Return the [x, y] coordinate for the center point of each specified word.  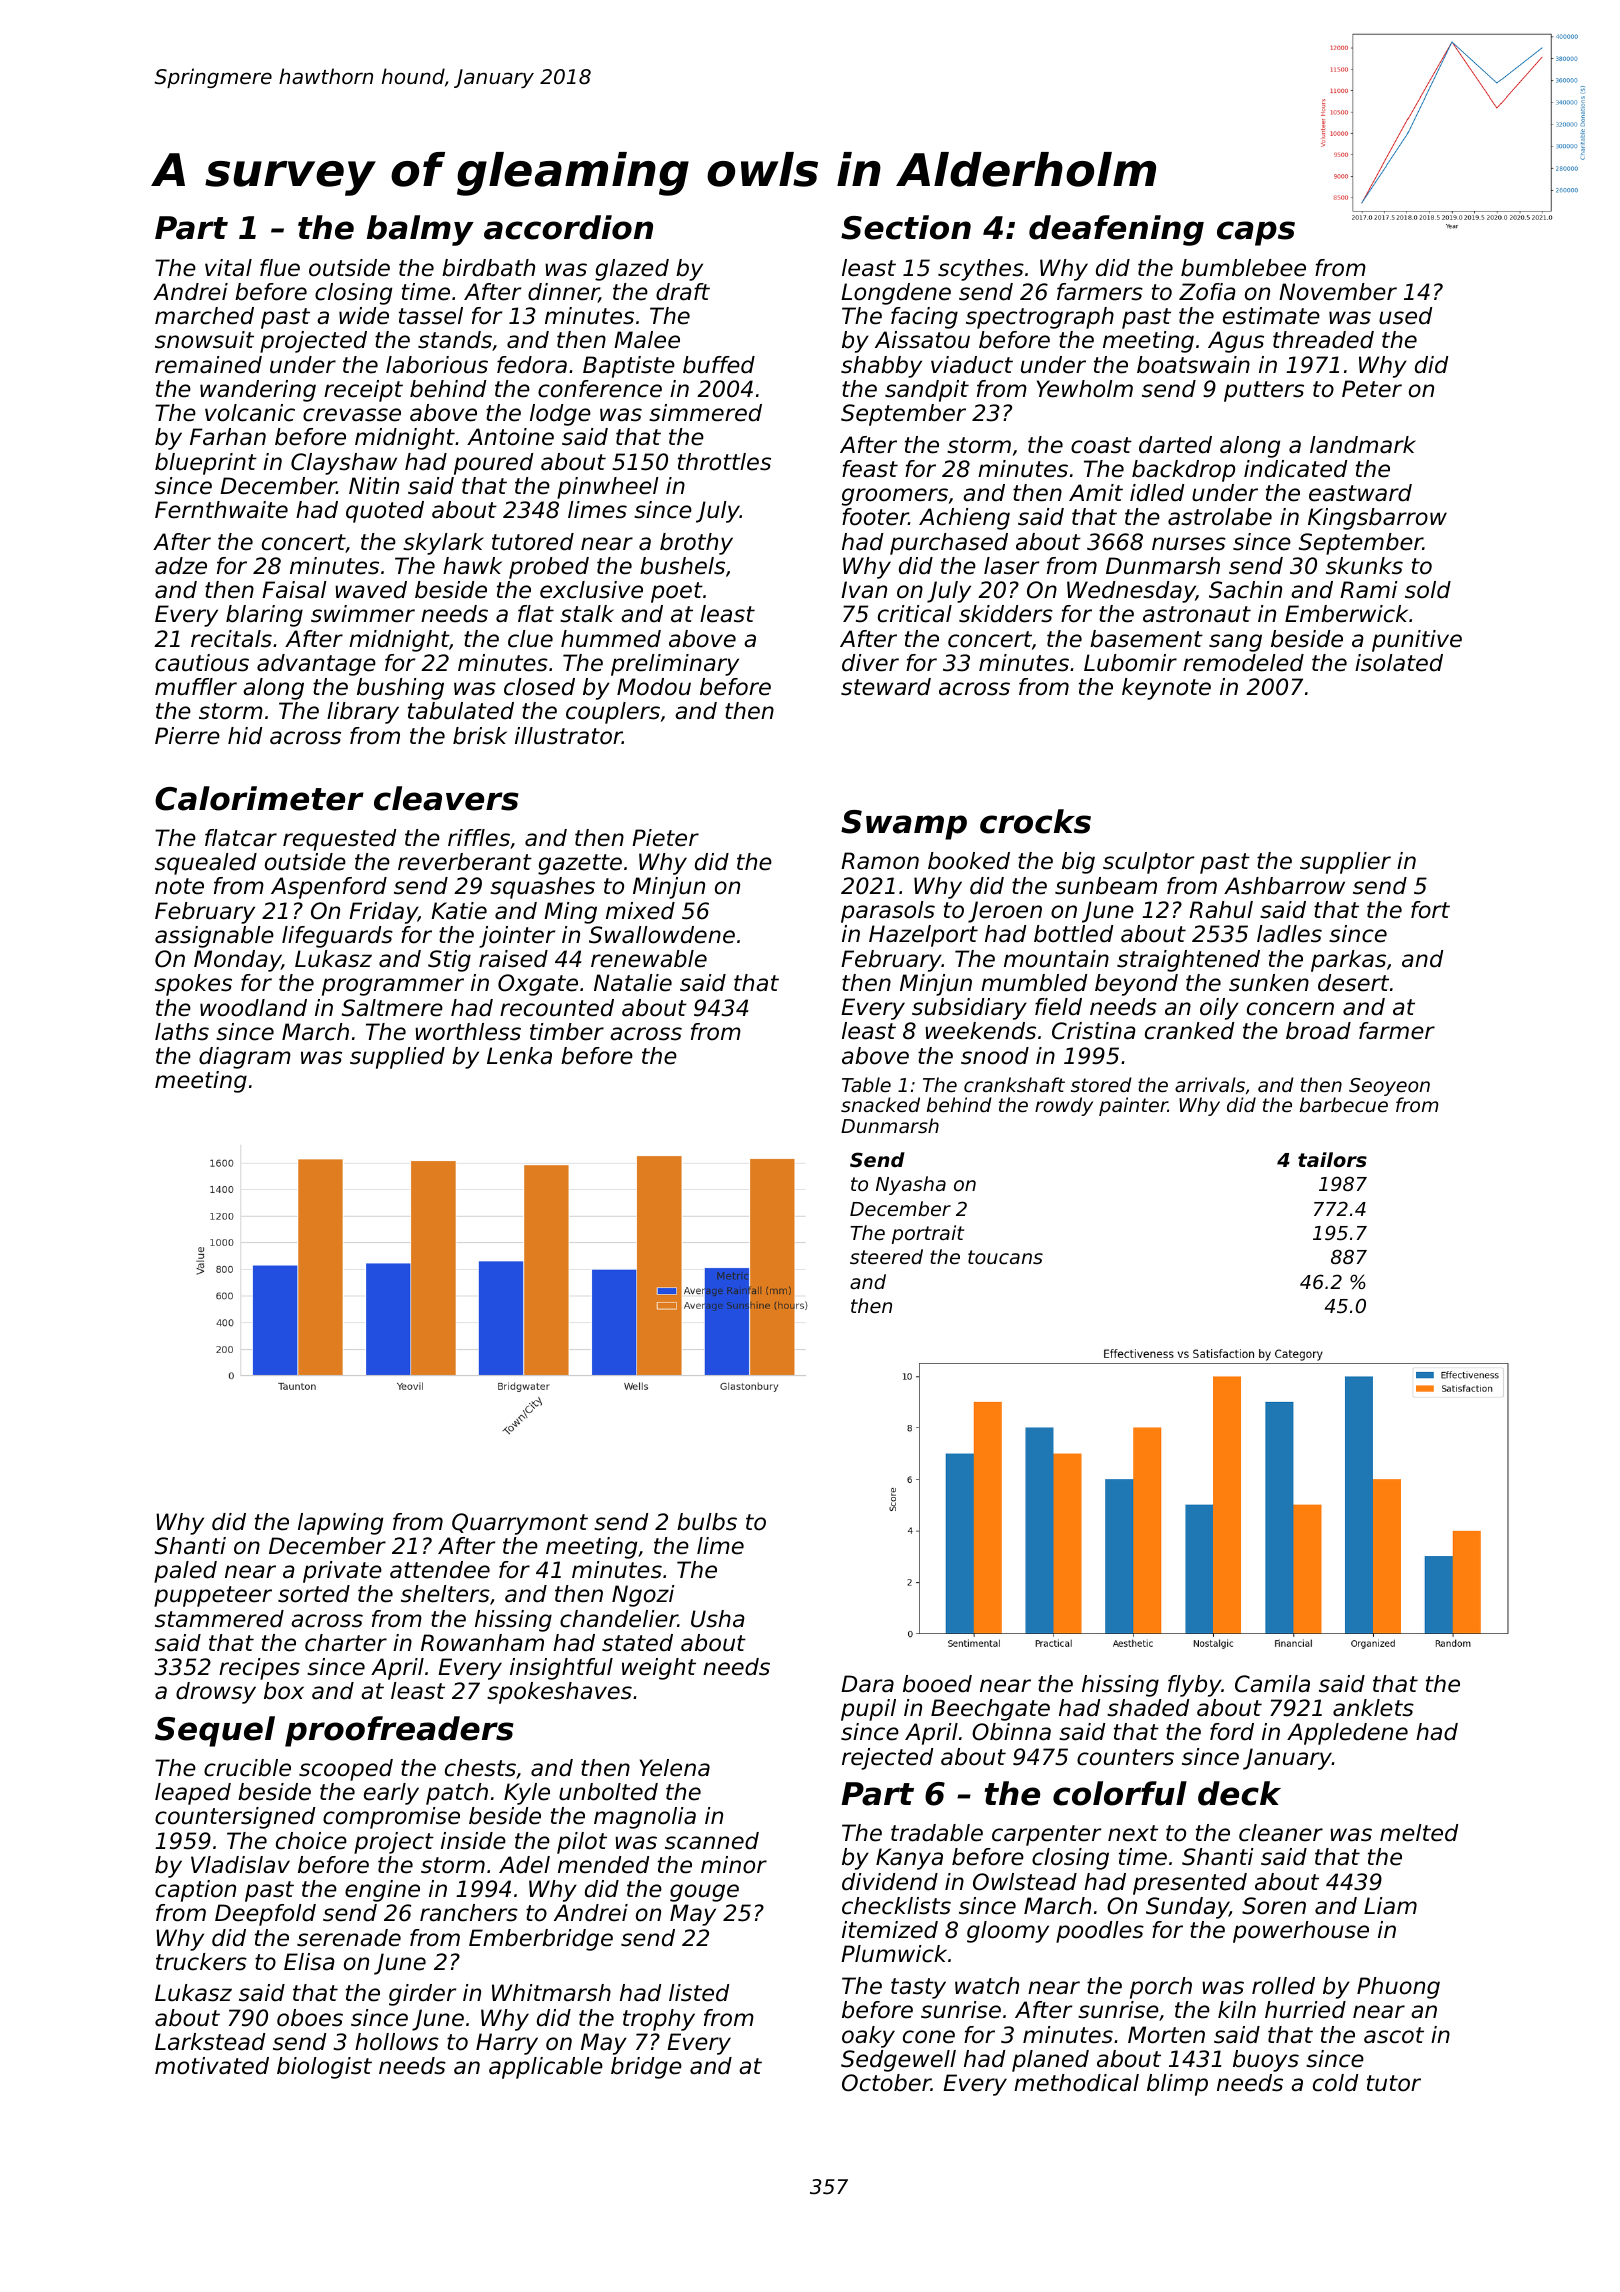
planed [1050, 2061]
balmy [420, 230]
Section [906, 227]
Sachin [1245, 590]
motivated [212, 2066]
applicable [546, 2068]
